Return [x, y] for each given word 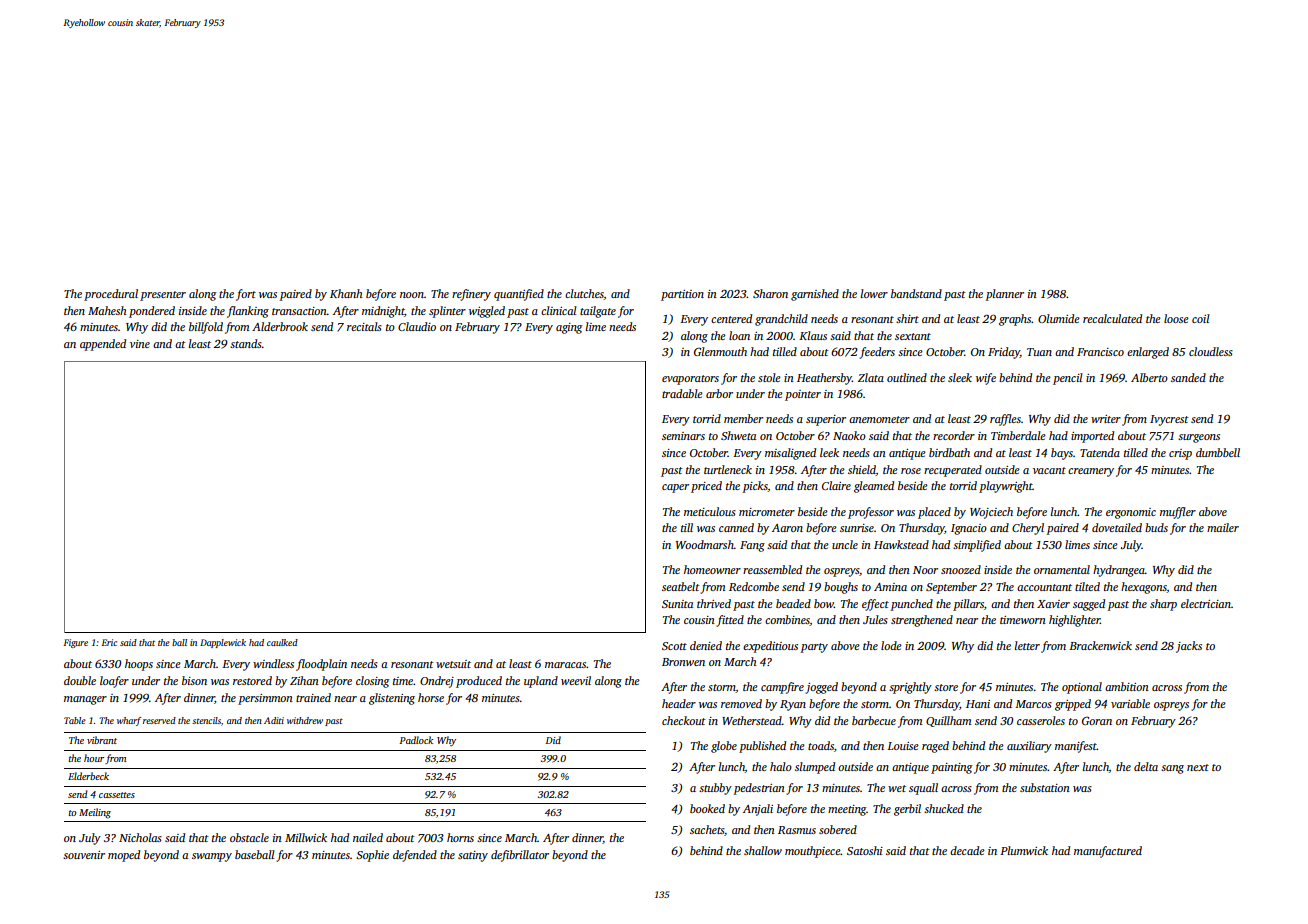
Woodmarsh [705, 544]
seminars [683, 436]
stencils [206, 720]
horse [431, 697]
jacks [1189, 647]
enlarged [1148, 353]
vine [140, 344]
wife [986, 379]
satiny [473, 856]
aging [569, 328]
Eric [109, 642]
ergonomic [1131, 513]
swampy [212, 857]
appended [103, 345]
